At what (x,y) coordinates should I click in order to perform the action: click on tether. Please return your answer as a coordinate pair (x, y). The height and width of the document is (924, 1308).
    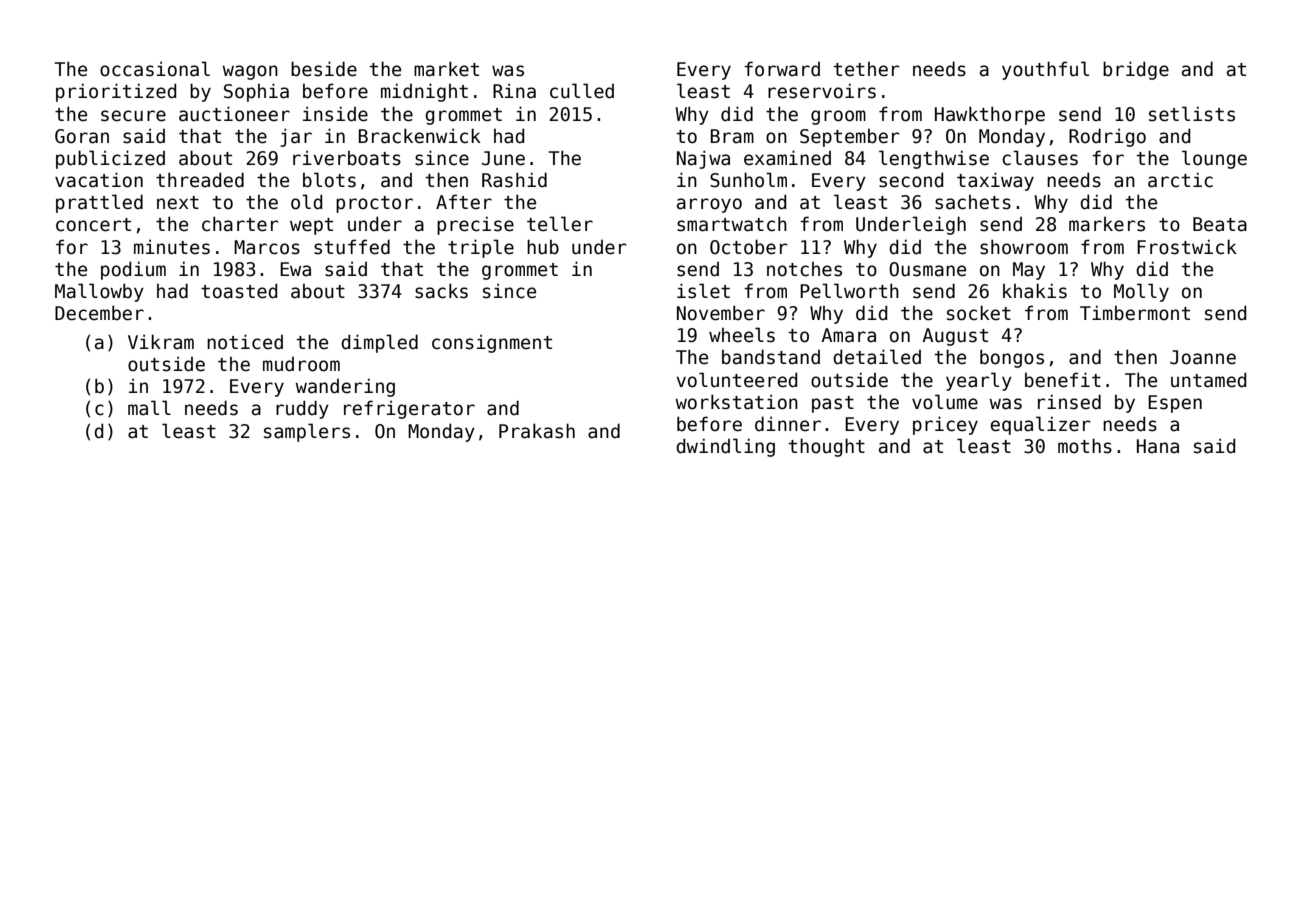
    Looking at the image, I should click on (867, 69).
